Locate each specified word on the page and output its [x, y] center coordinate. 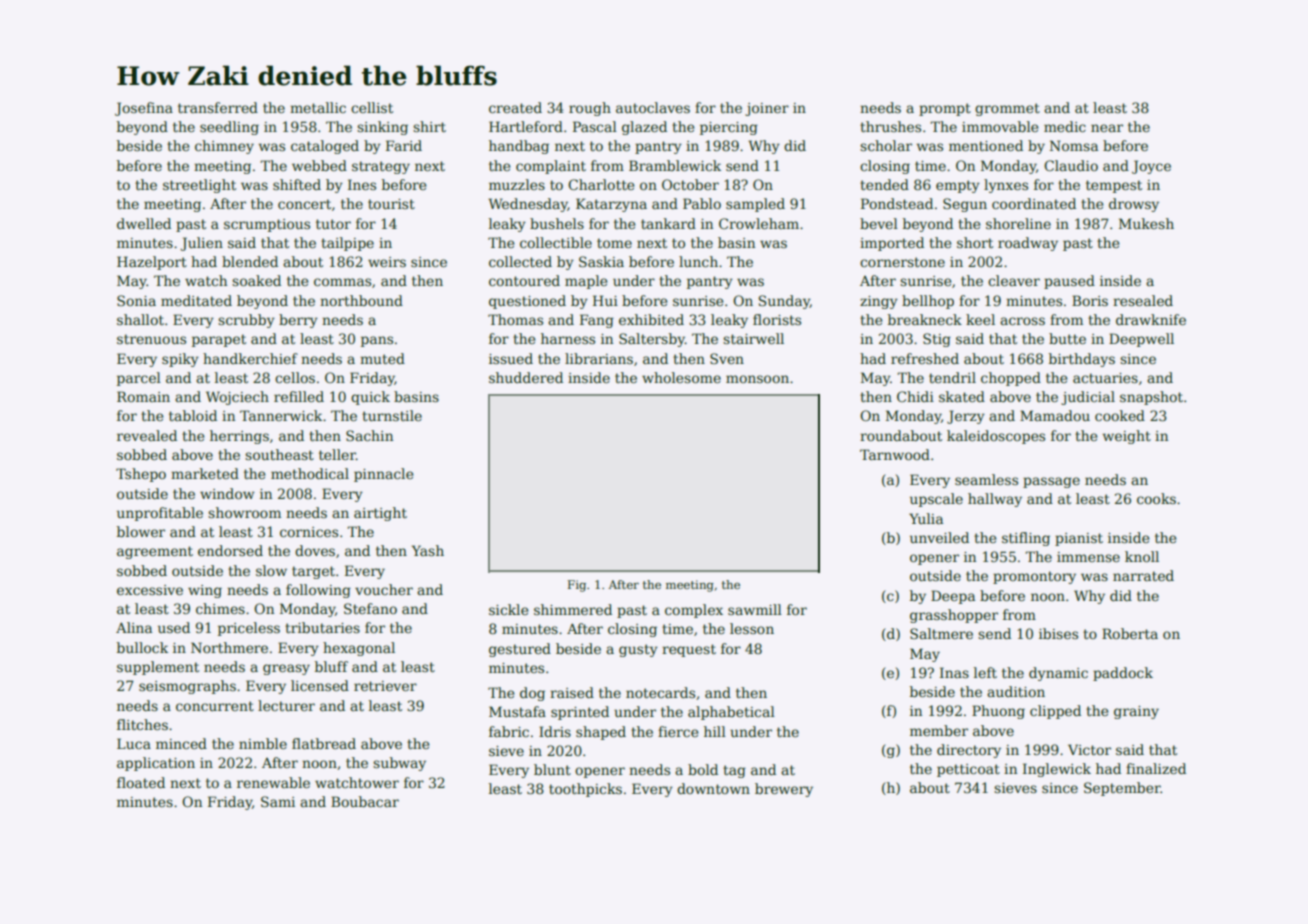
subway [399, 764]
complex [694, 611]
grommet [1007, 109]
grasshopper [954, 616]
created [515, 107]
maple [586, 282]
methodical [310, 473]
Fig [577, 586]
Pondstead [897, 203]
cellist [372, 107]
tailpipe [347, 244]
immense [1088, 557]
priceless [249, 629]
